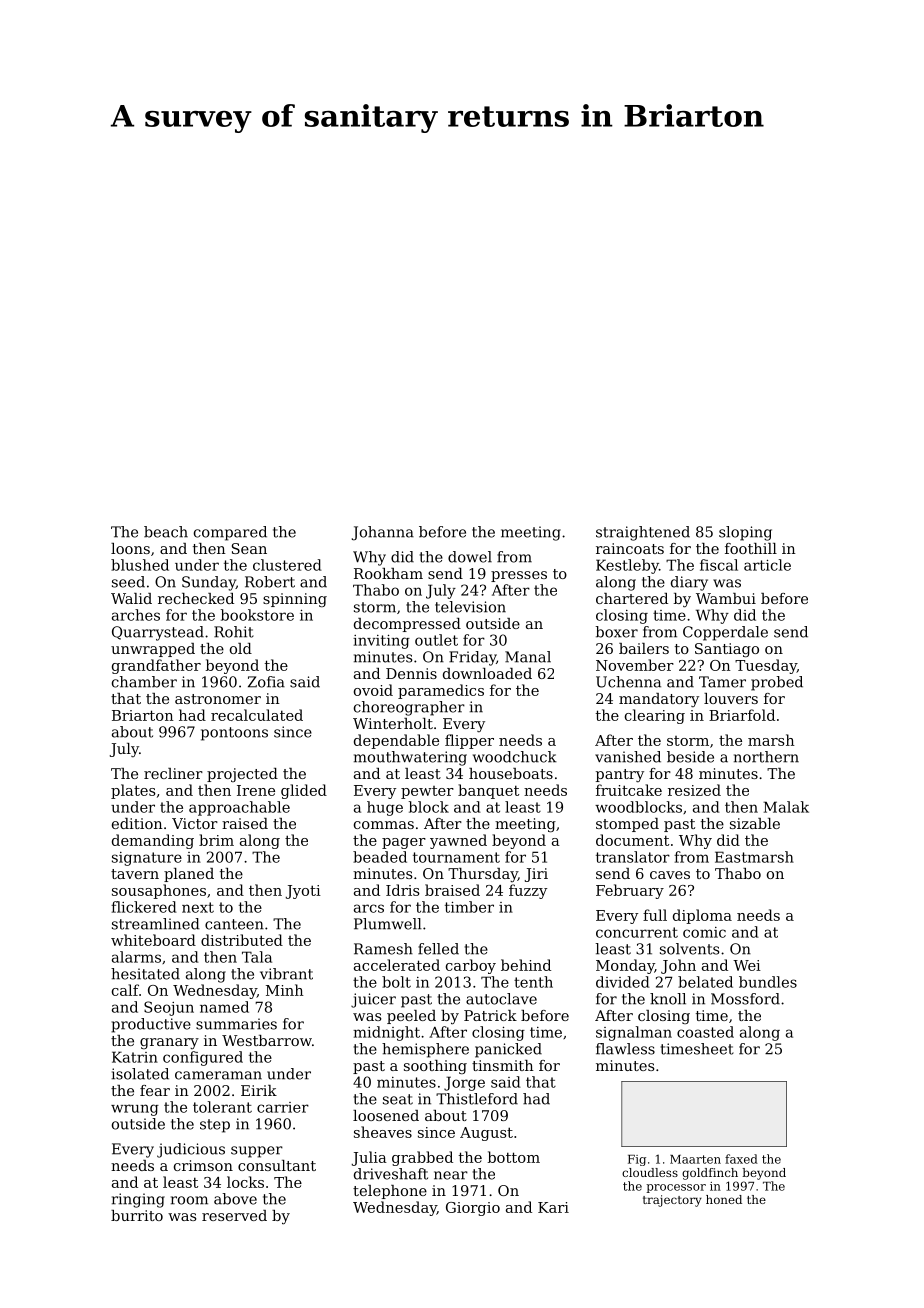 The height and width of the screenshot is (1308, 924). I want to click on projected, so click(242, 775).
